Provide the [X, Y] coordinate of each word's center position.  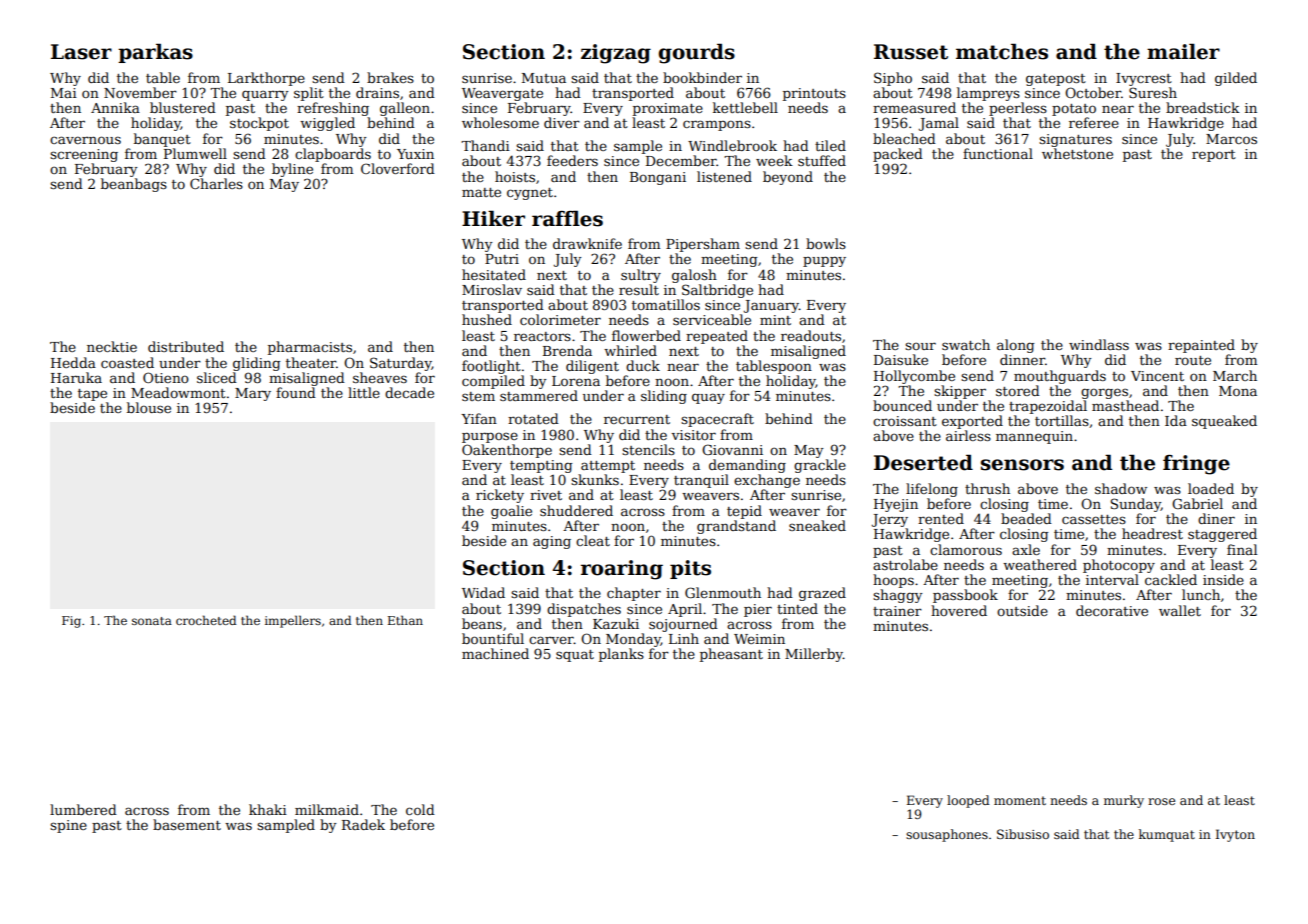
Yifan [479, 418]
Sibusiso [1023, 834]
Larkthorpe [266, 79]
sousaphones [947, 835]
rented [941, 518]
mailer [1183, 51]
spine [68, 826]
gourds [696, 53]
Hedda [73, 362]
